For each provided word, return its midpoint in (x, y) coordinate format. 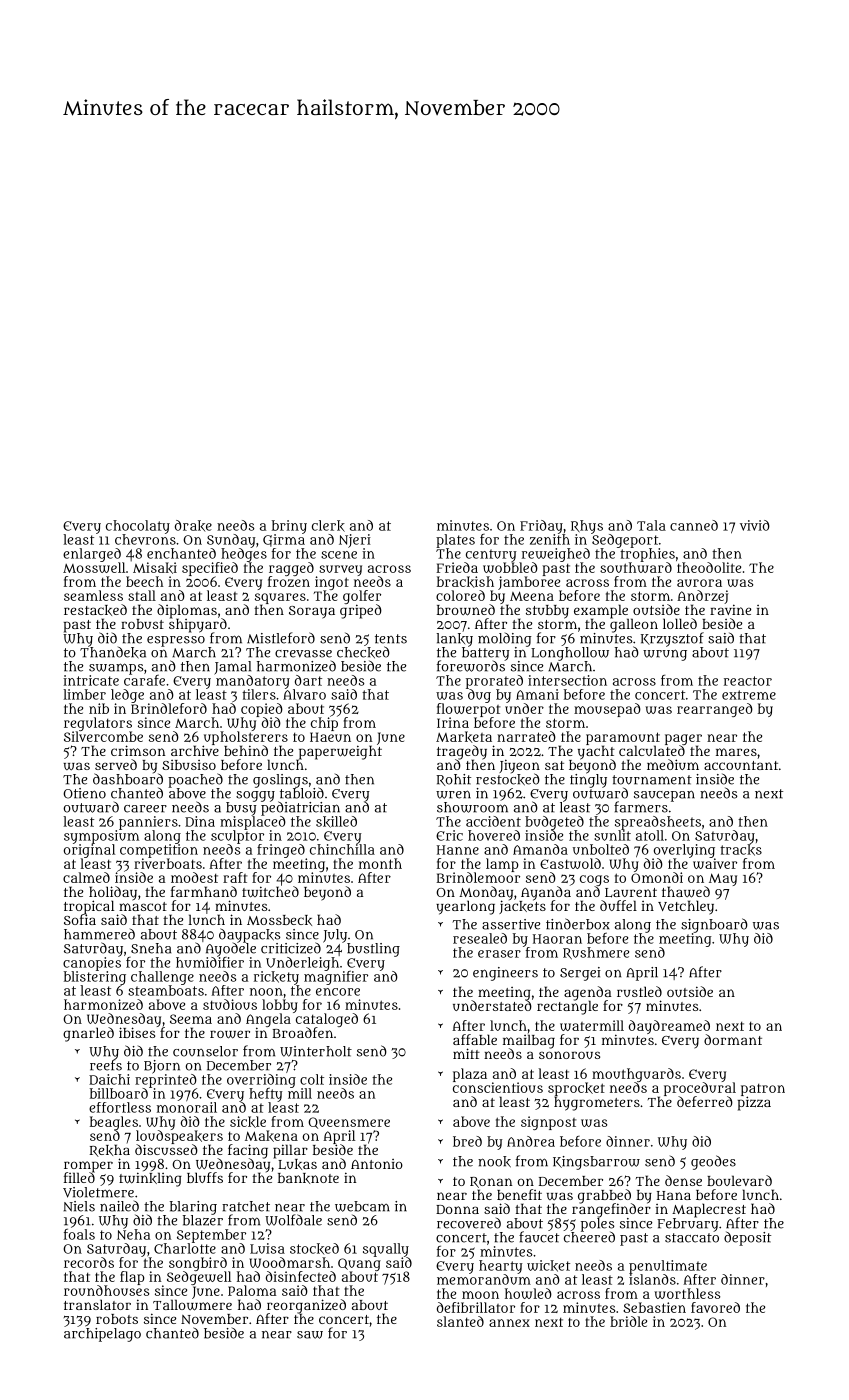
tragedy (462, 752)
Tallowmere (192, 1305)
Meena (532, 596)
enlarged (92, 555)
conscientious (498, 1087)
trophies (647, 555)
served (116, 764)
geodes (713, 1162)
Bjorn (162, 1067)
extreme (749, 695)
